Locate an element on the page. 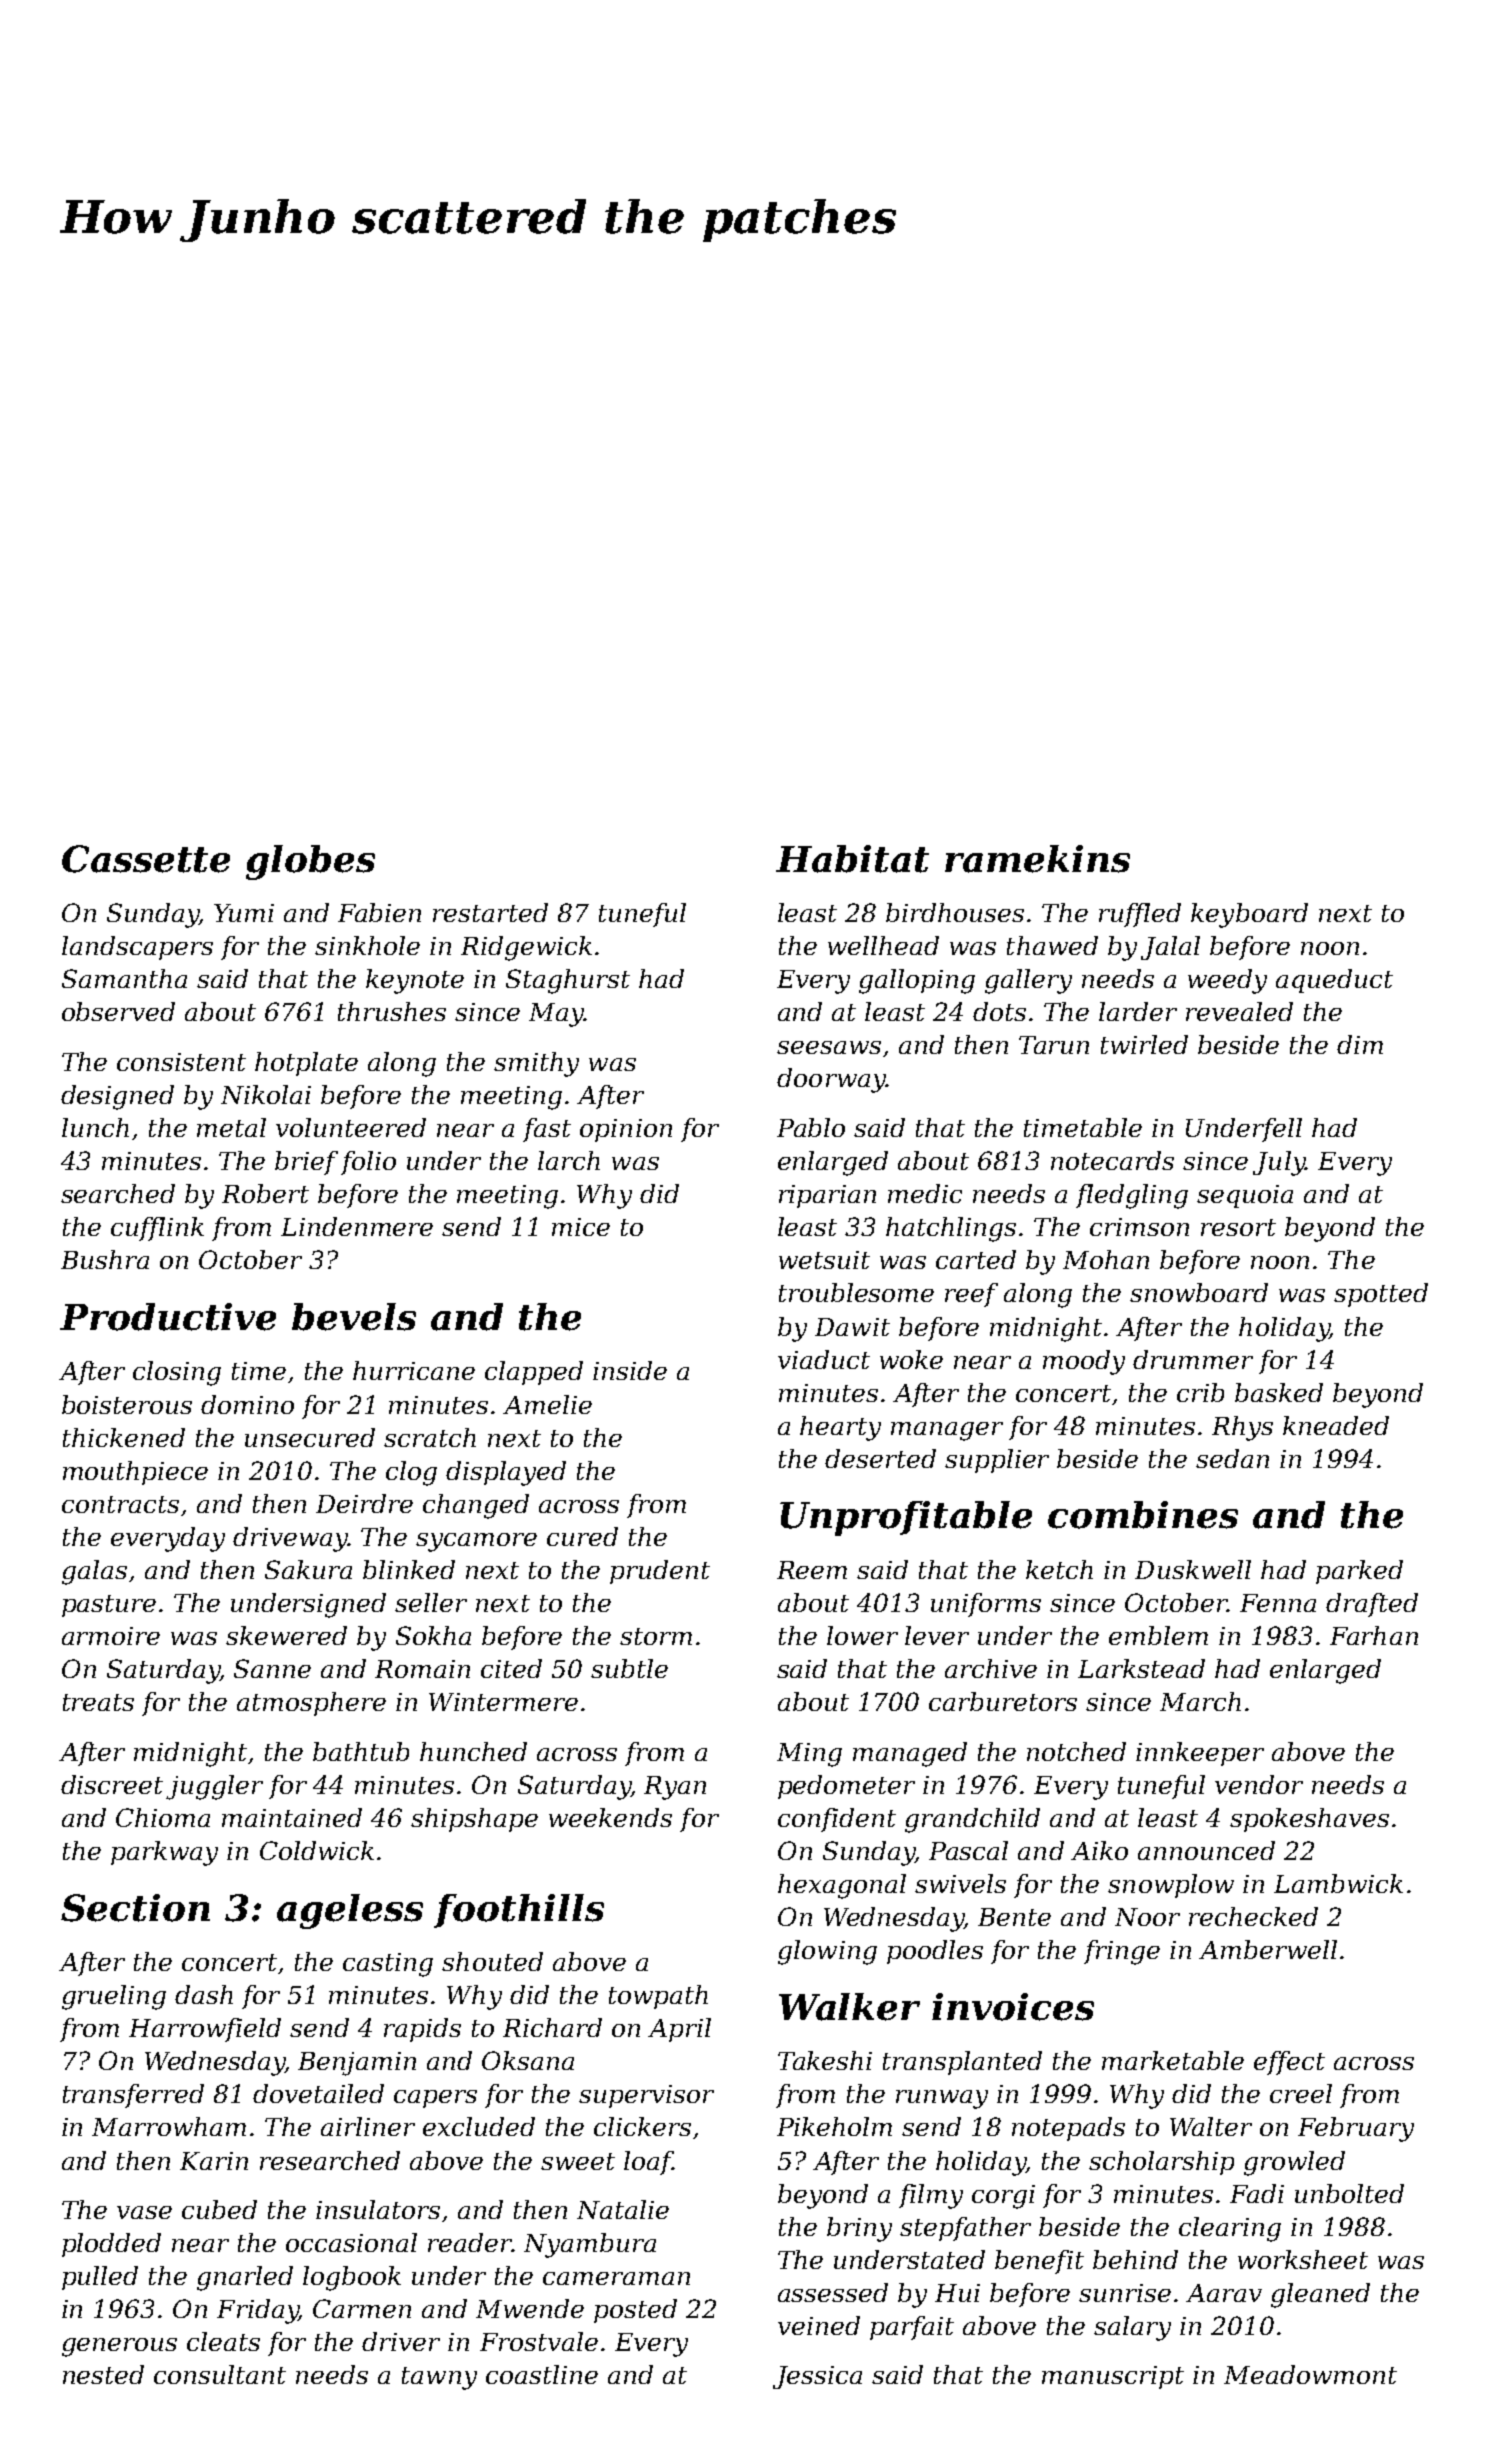 The width and height of the image is (1496, 2464). galloping is located at coordinates (917, 981).
